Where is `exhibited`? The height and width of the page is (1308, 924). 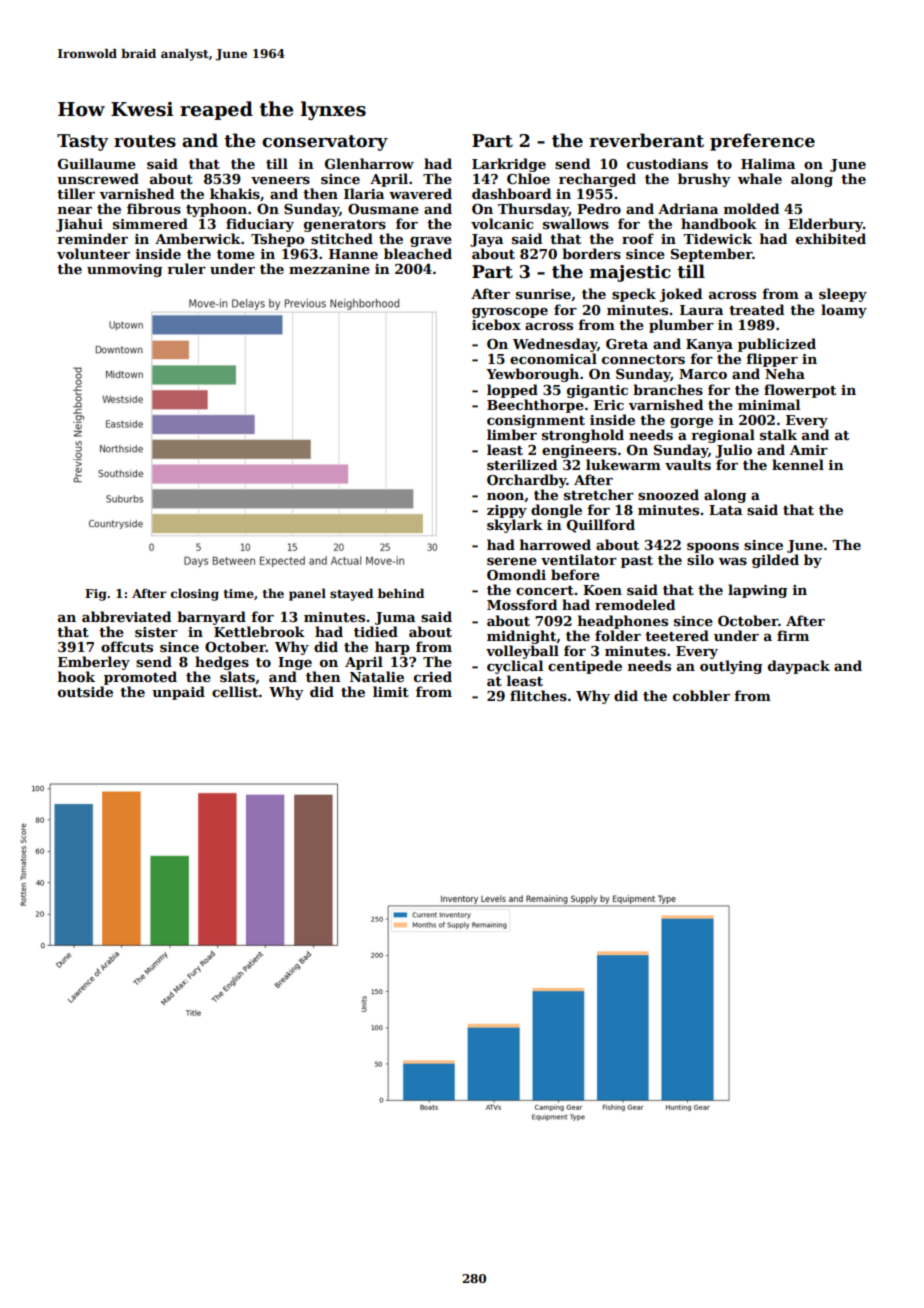 exhibited is located at coordinates (831, 238).
